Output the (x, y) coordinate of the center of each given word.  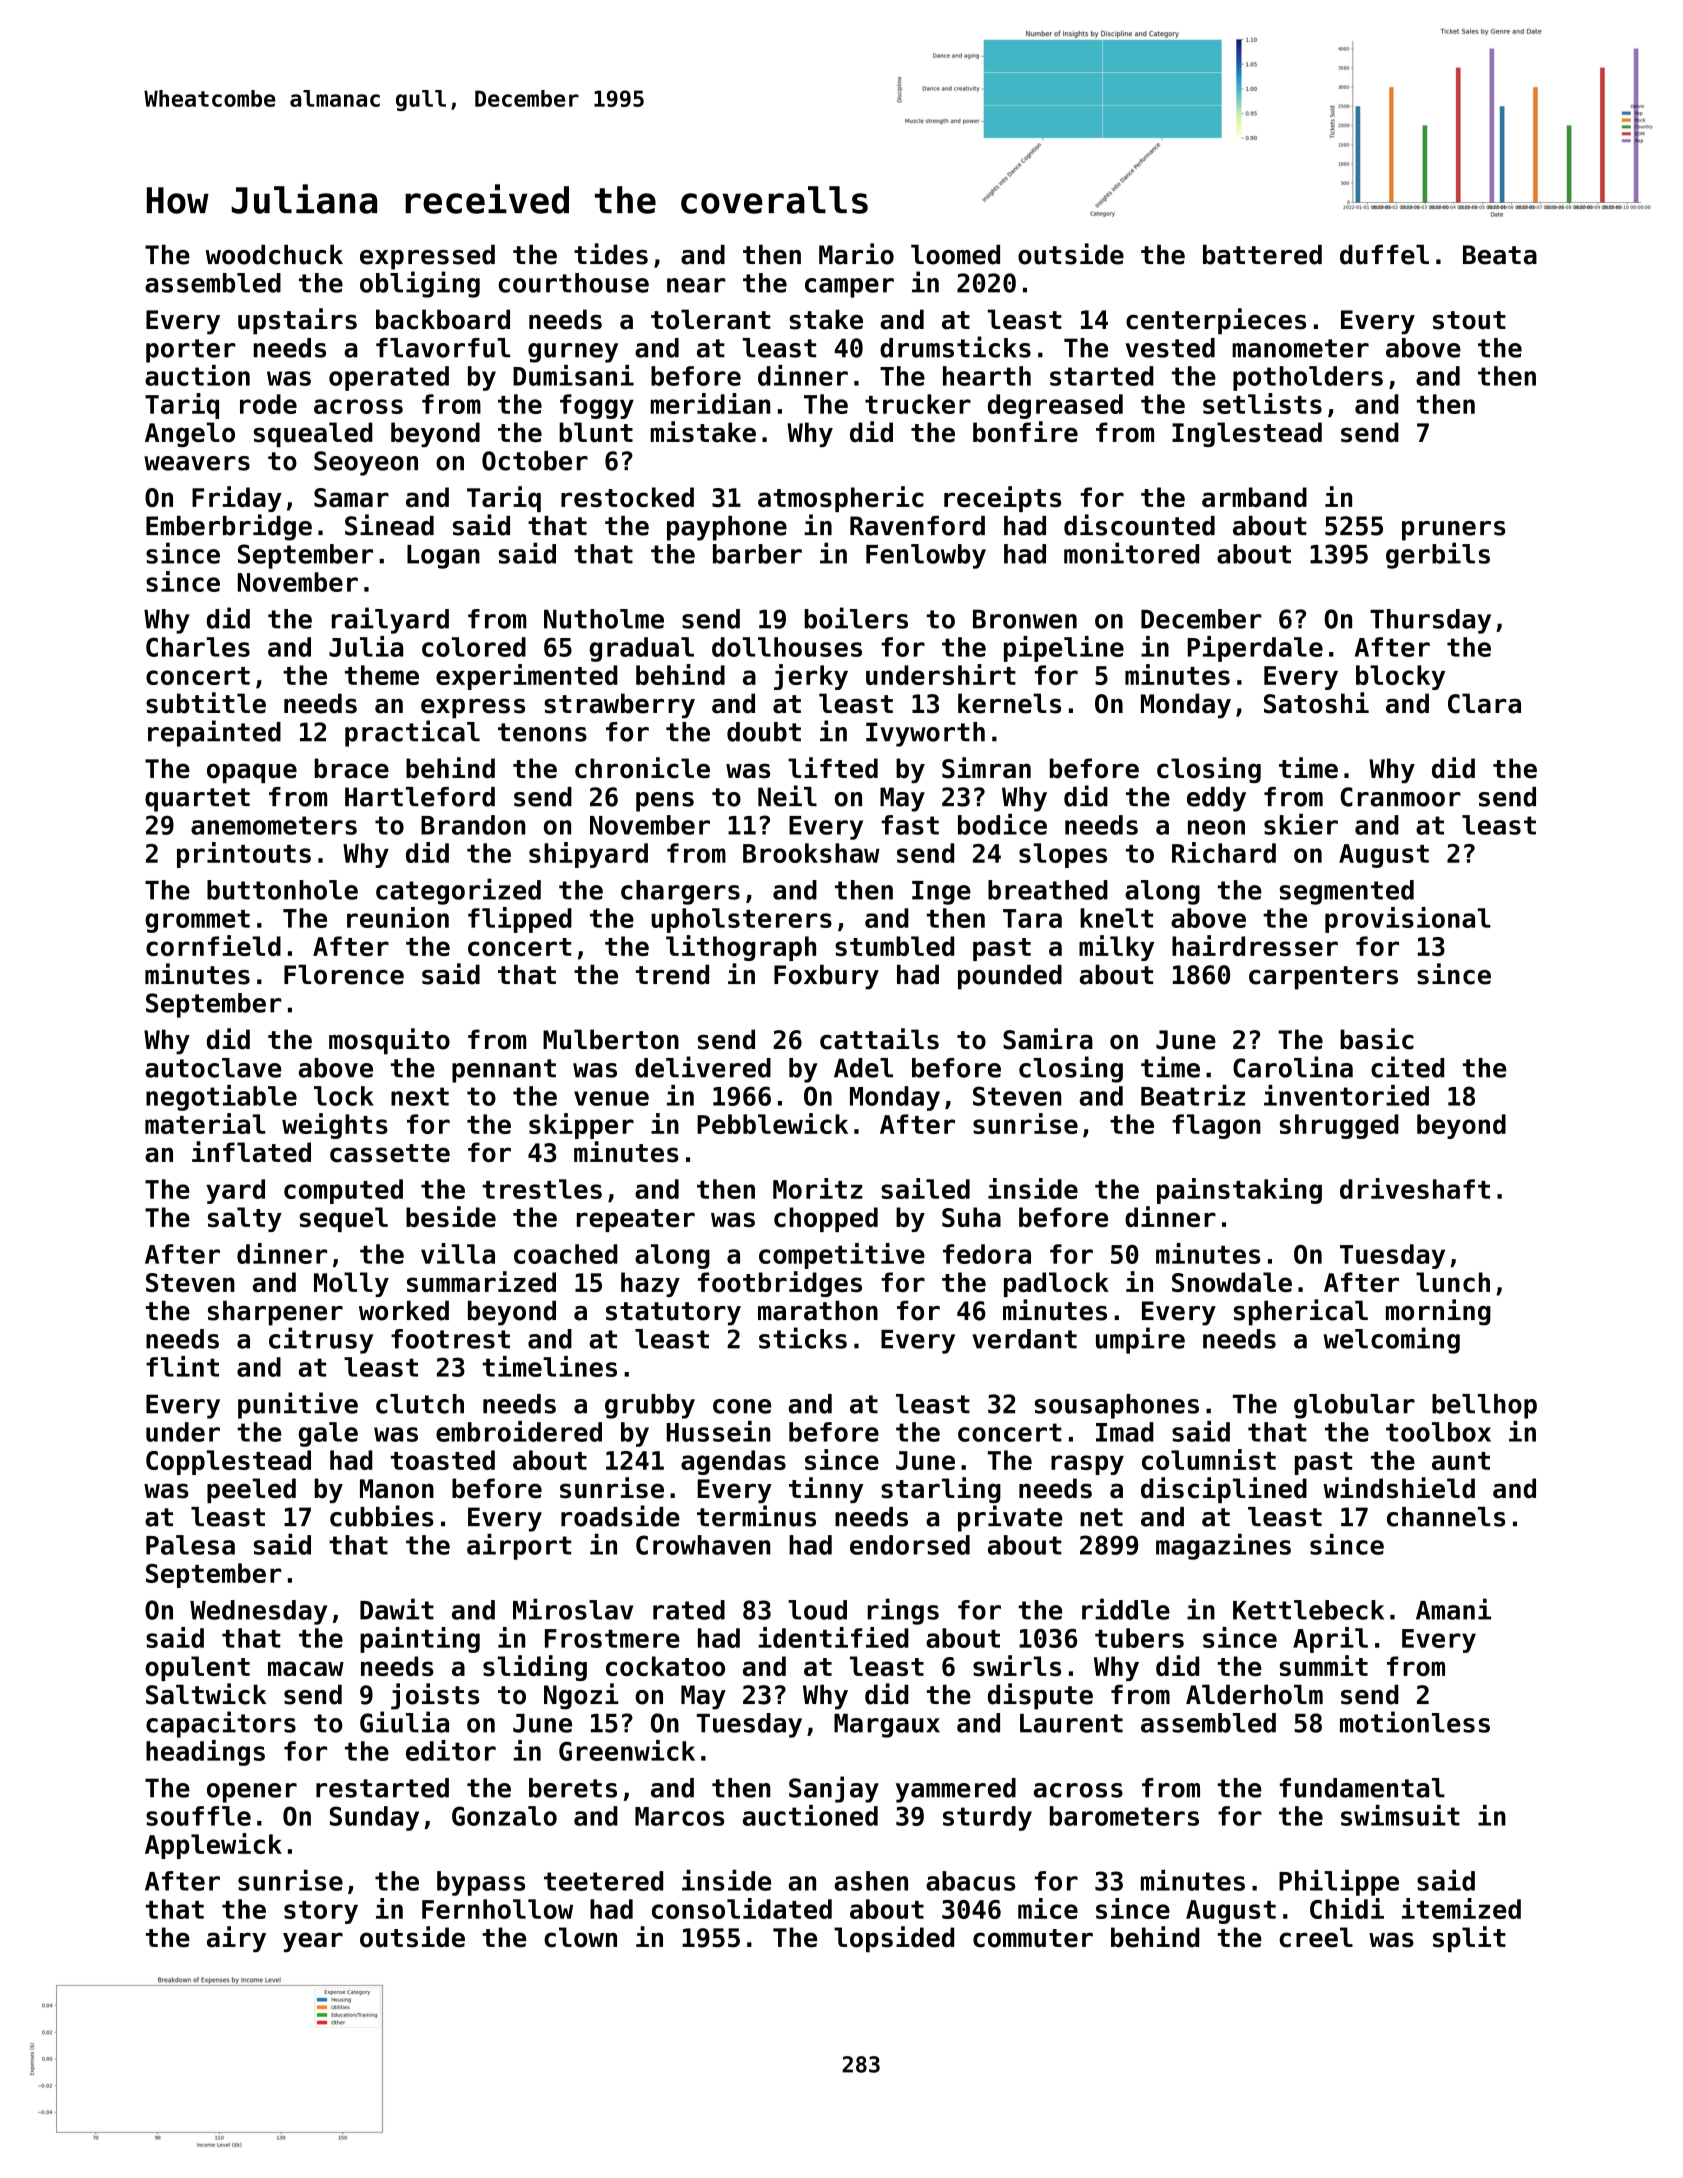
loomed (955, 254)
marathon (818, 1310)
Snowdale (1232, 1282)
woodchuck (274, 254)
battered (1262, 254)
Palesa (190, 1545)
